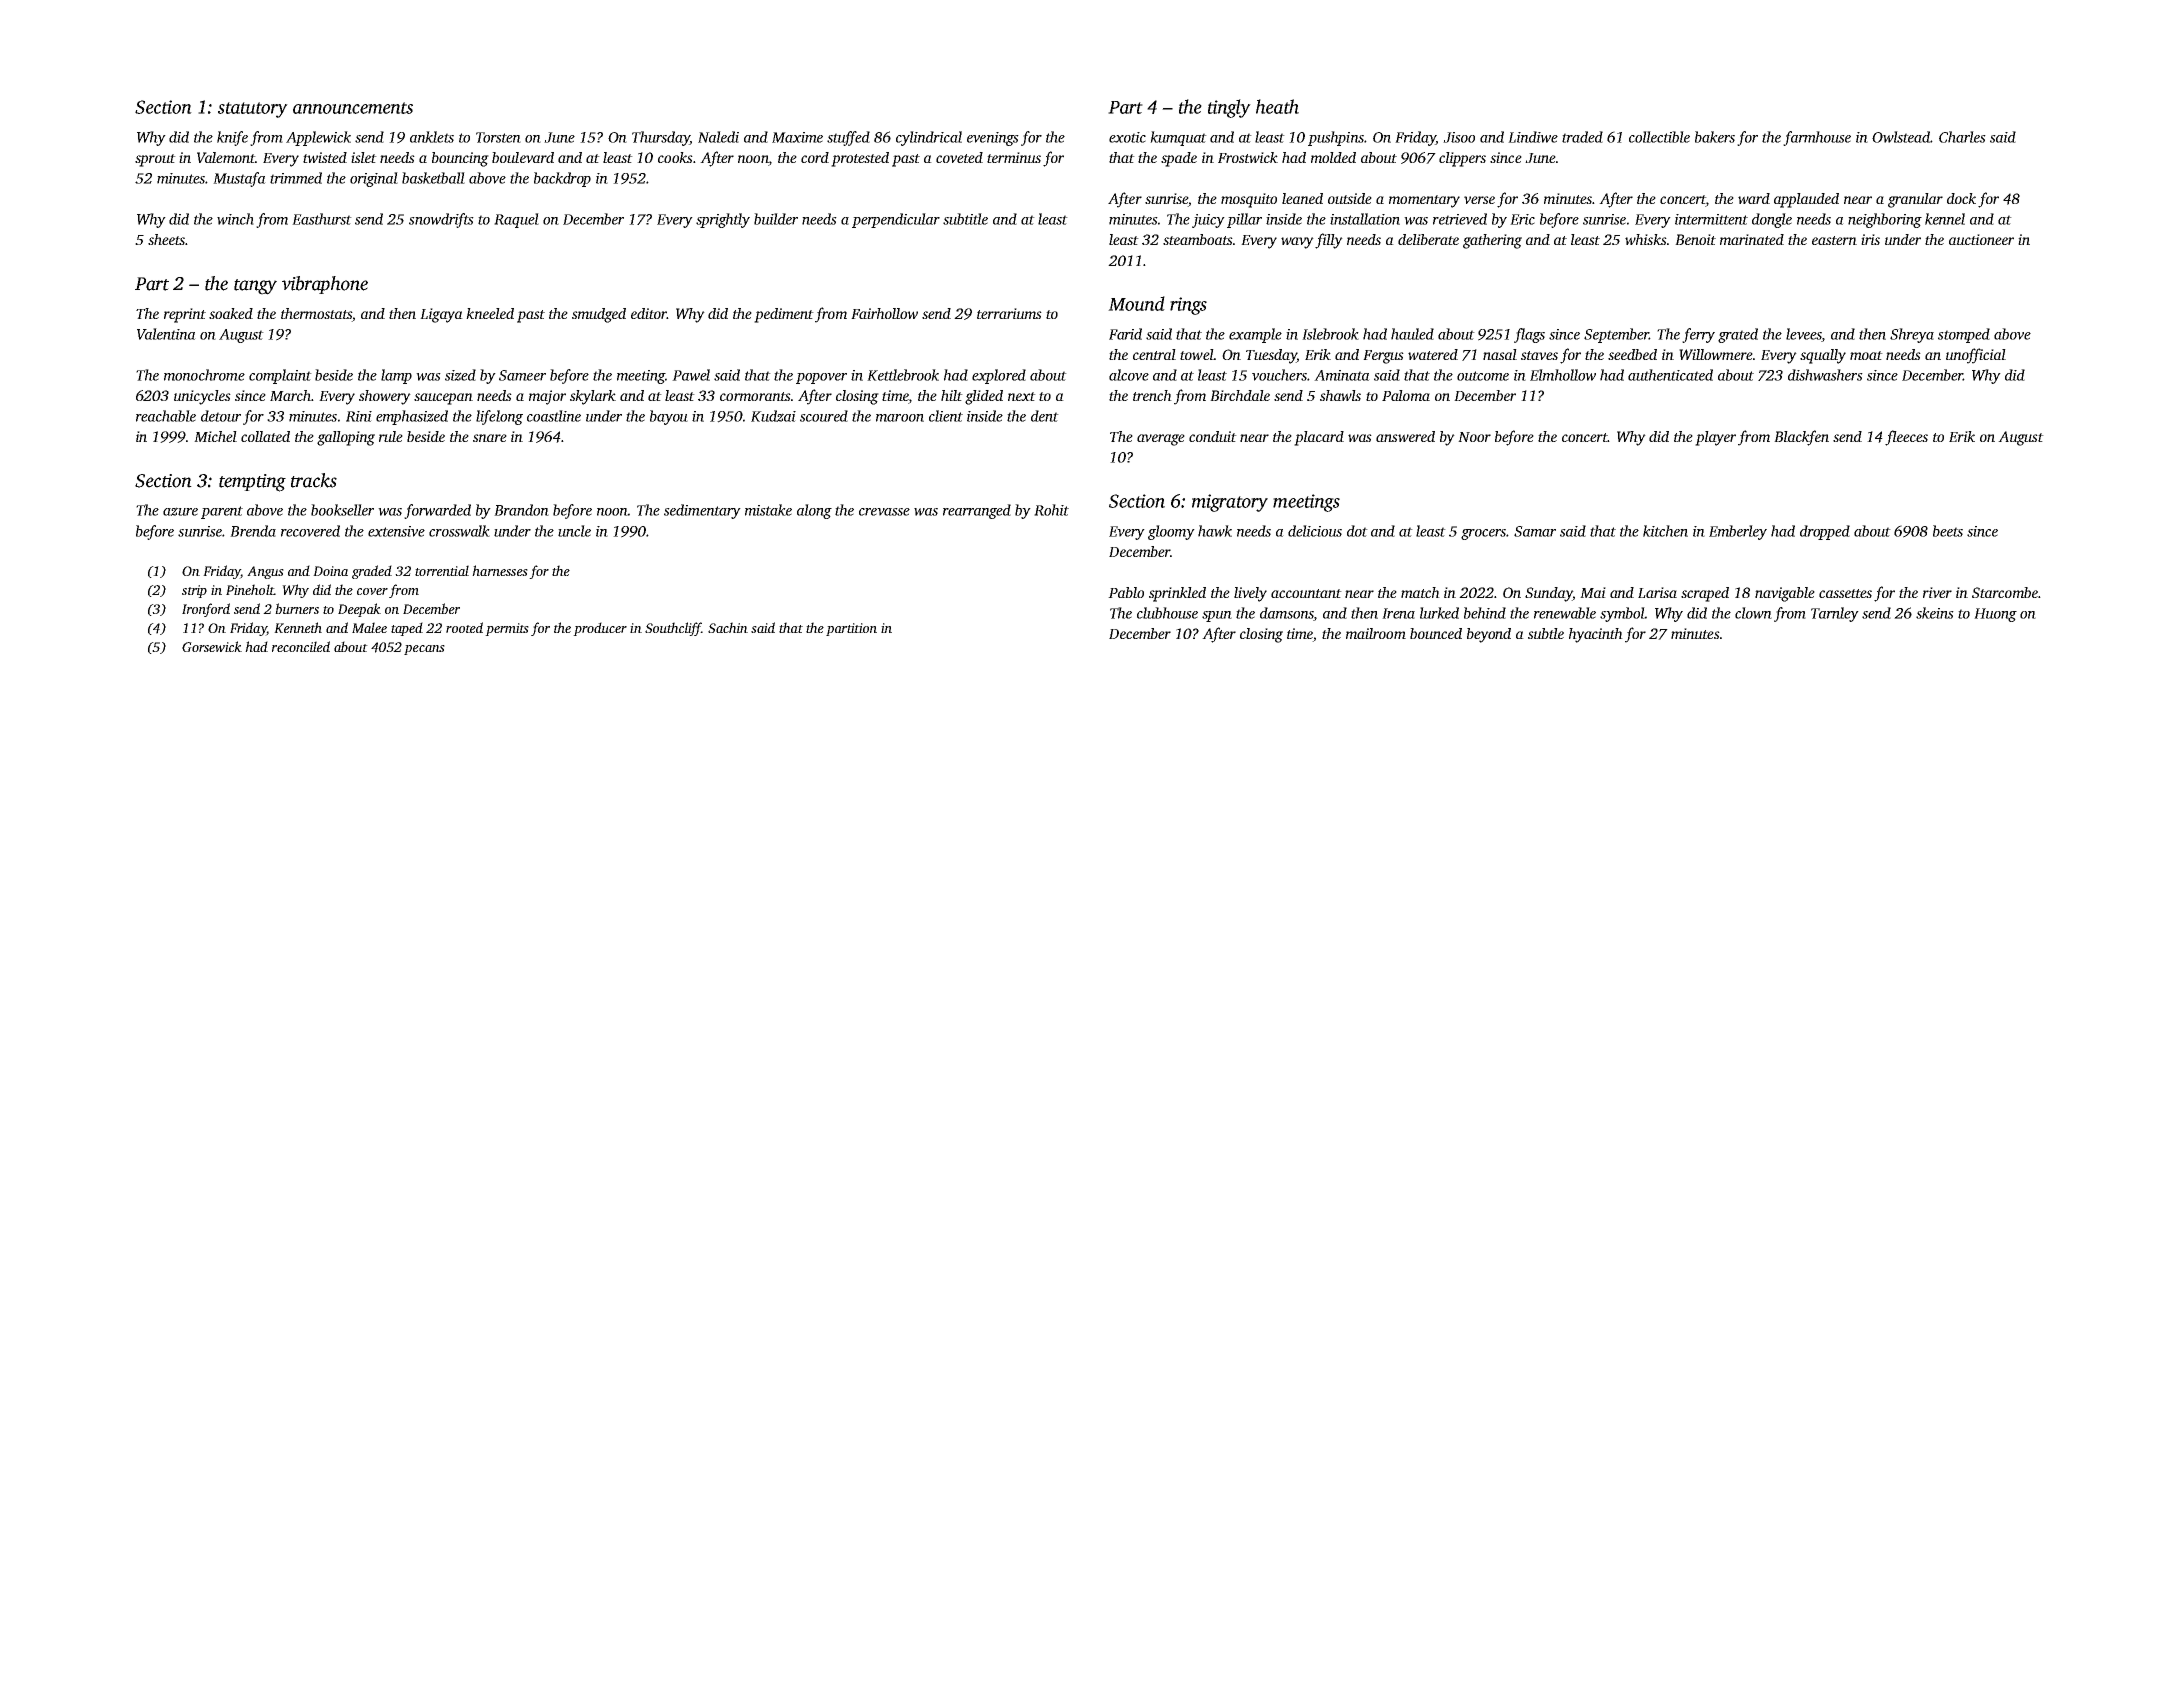 This screenshot has height=1683, width=2178. What do you see at coordinates (1582, 137) in the screenshot?
I see `traded` at bounding box center [1582, 137].
